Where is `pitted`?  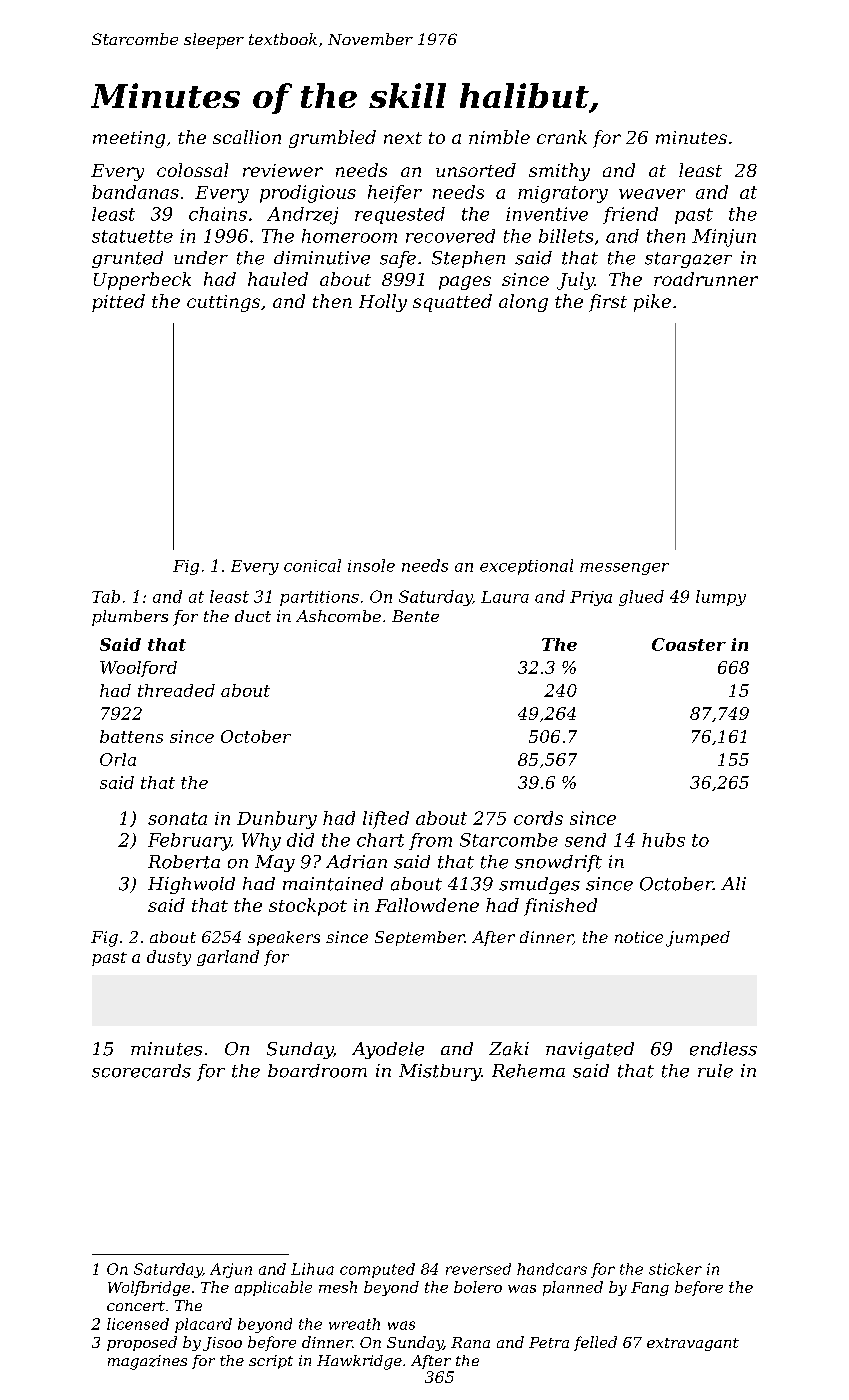
pitted is located at coordinates (118, 303).
